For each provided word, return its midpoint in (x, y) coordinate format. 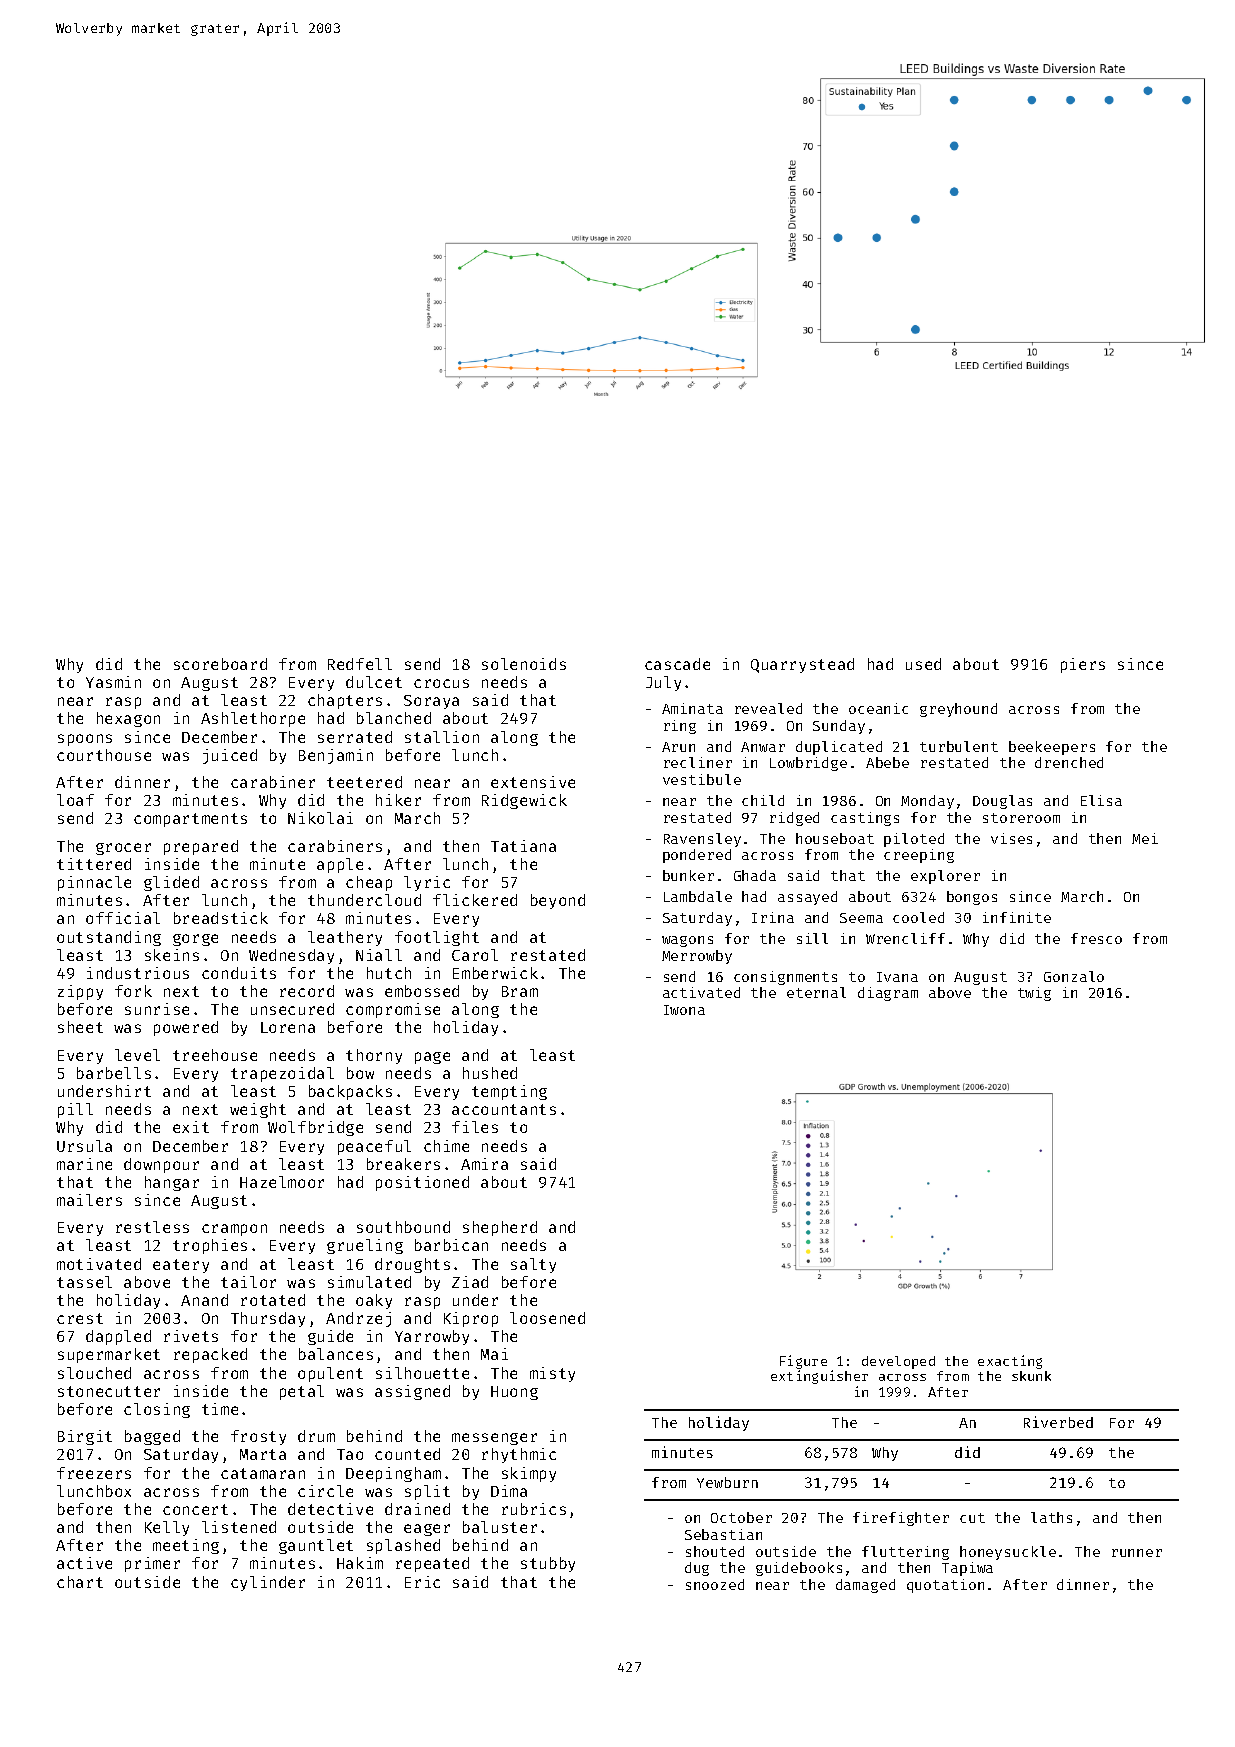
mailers (89, 1200)
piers (1083, 665)
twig (1034, 994)
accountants (504, 1109)
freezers (94, 1473)
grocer (123, 849)
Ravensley (702, 840)
